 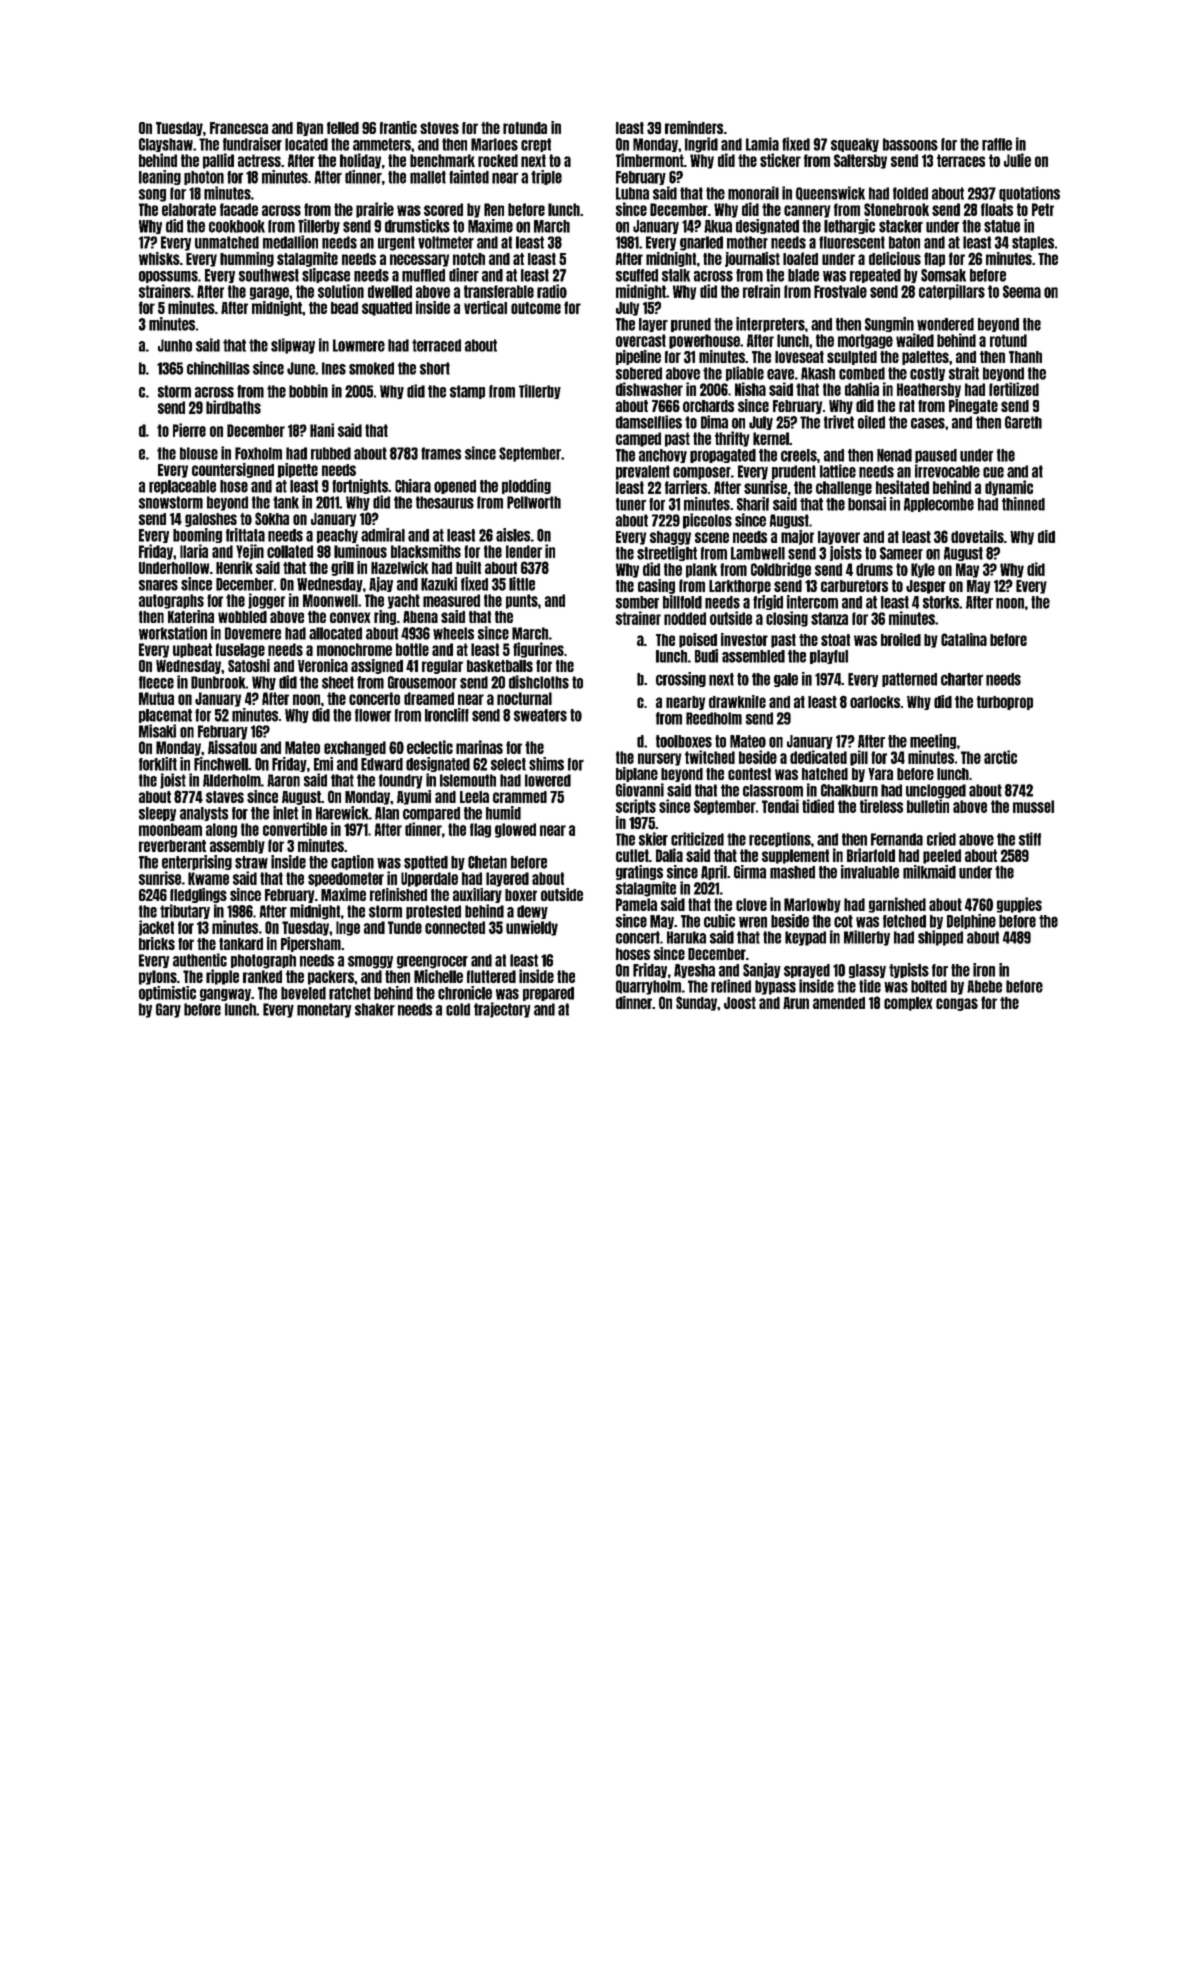 What do you see at coordinates (419, 260) in the page?
I see `necessary` at bounding box center [419, 260].
